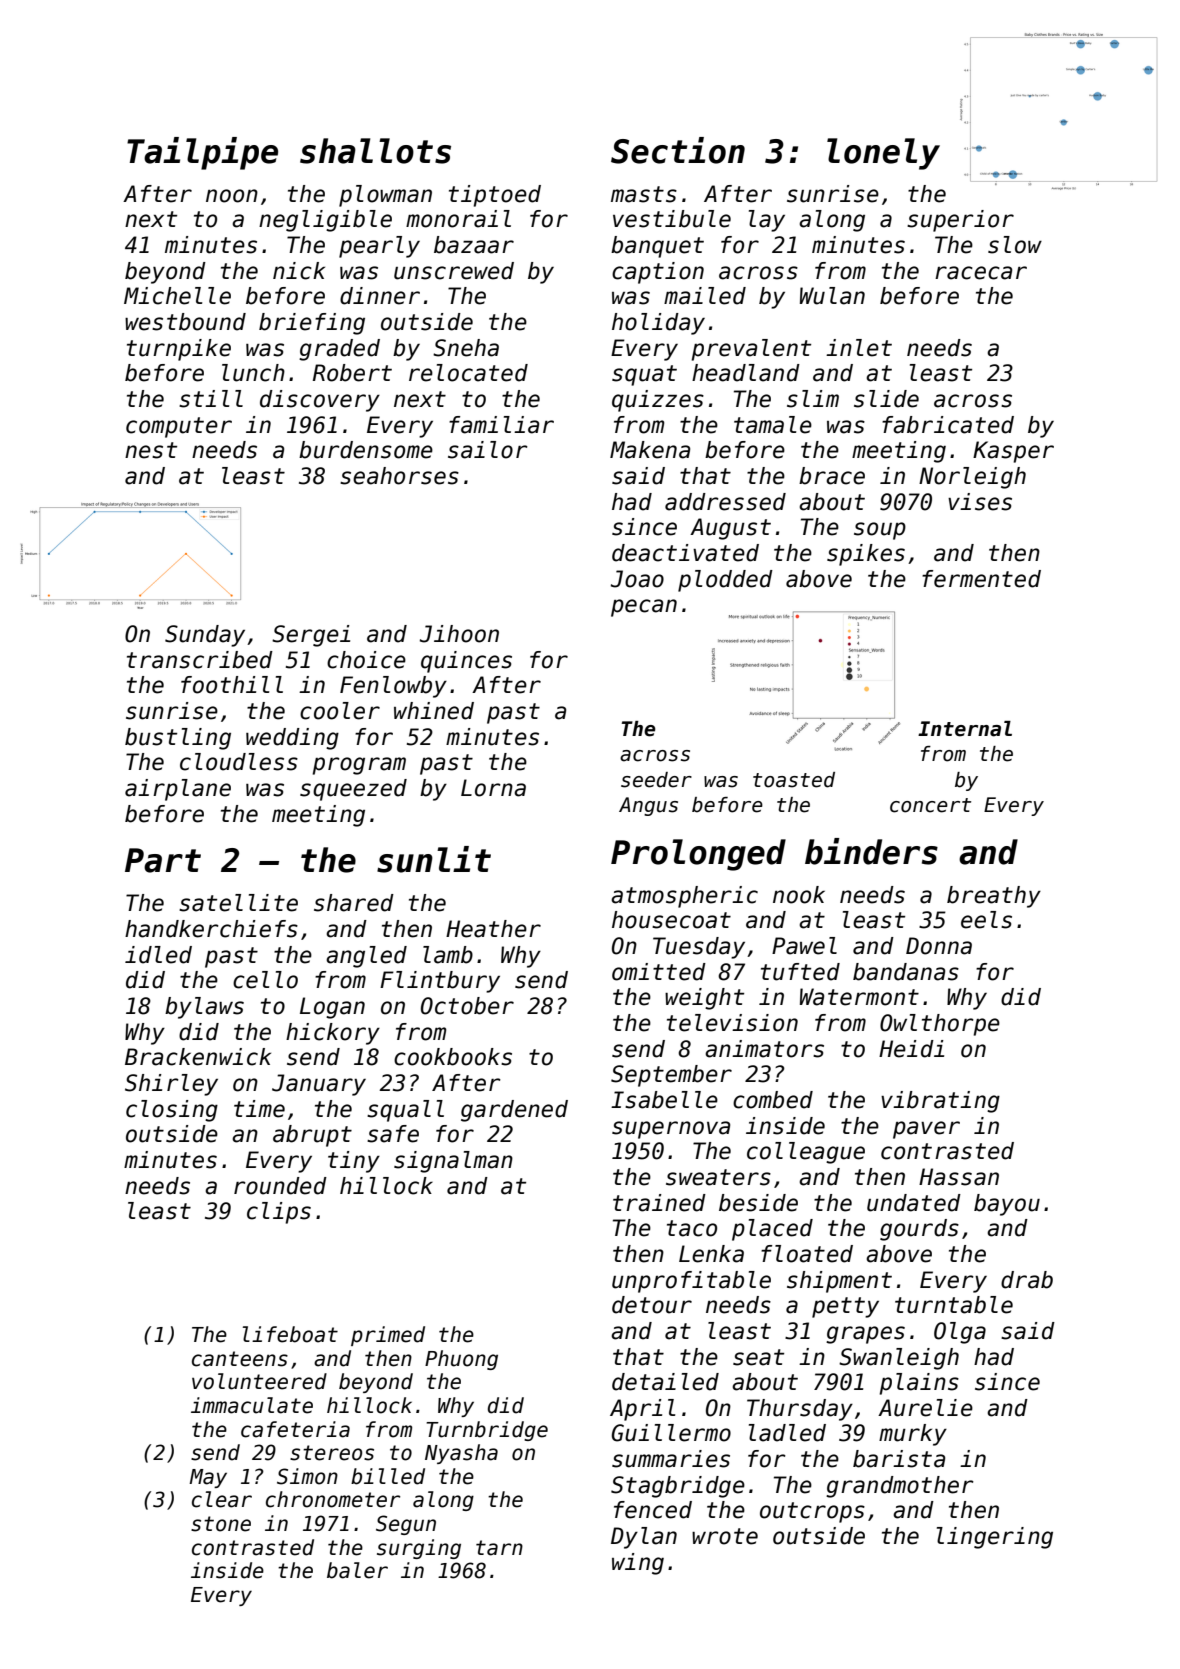 The image size is (1180, 1669). Describe the element at coordinates (960, 221) in the screenshot. I see `superior` at that location.
